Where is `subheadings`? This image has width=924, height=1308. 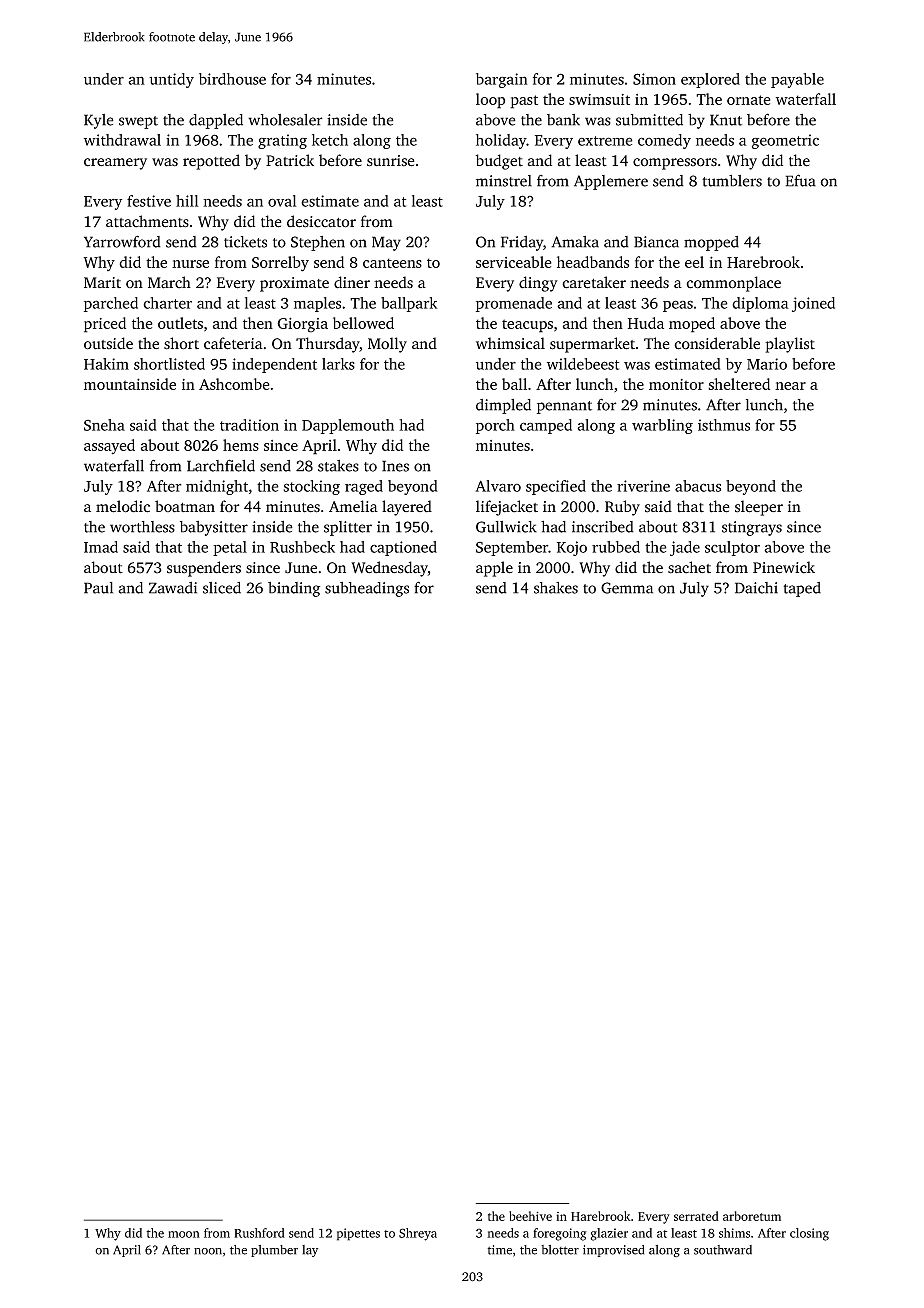
subheadings is located at coordinates (367, 589).
